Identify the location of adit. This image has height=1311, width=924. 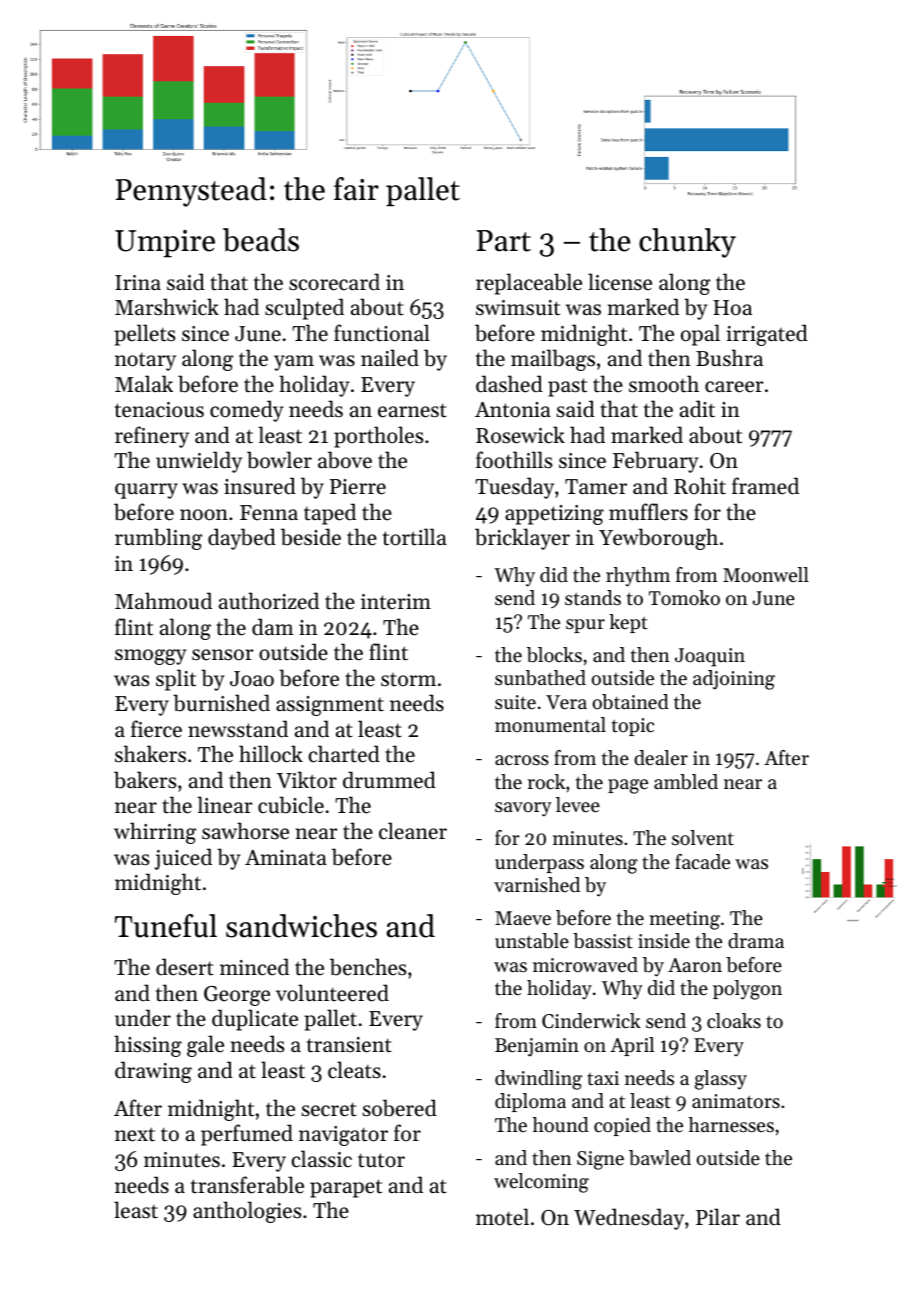
(697, 409).
